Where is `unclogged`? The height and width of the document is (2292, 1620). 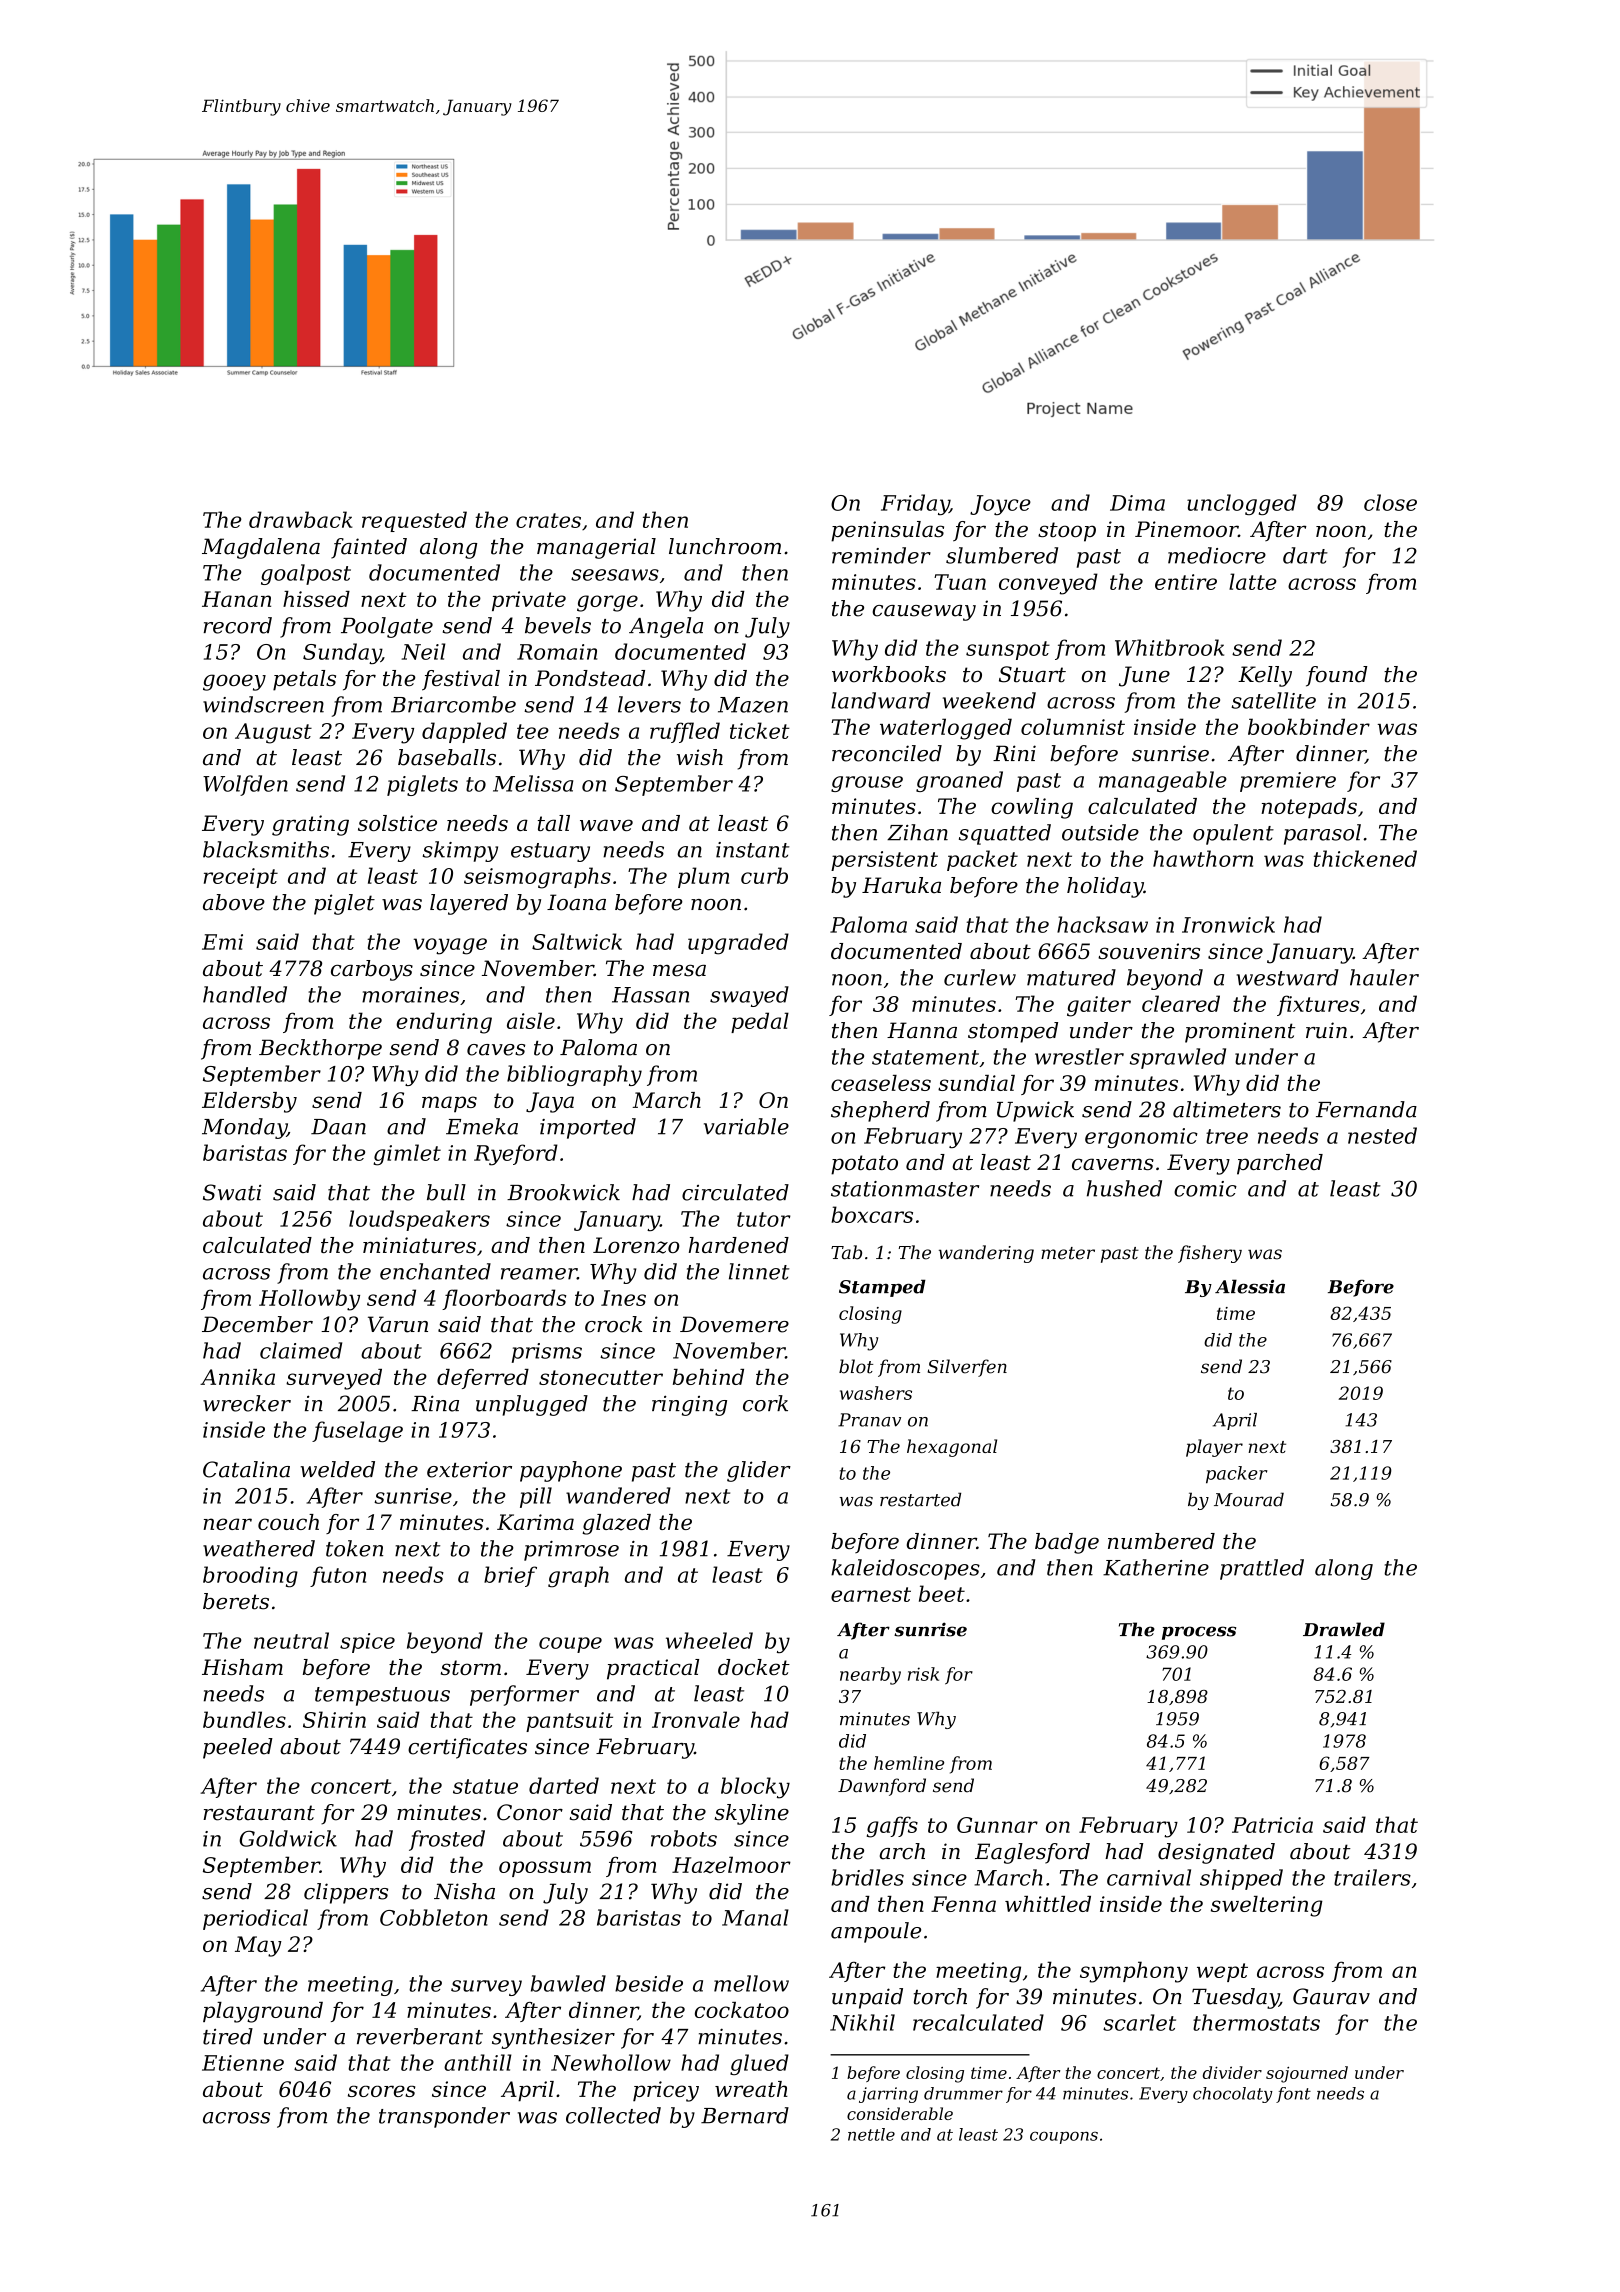
unclogged is located at coordinates (1242, 504).
